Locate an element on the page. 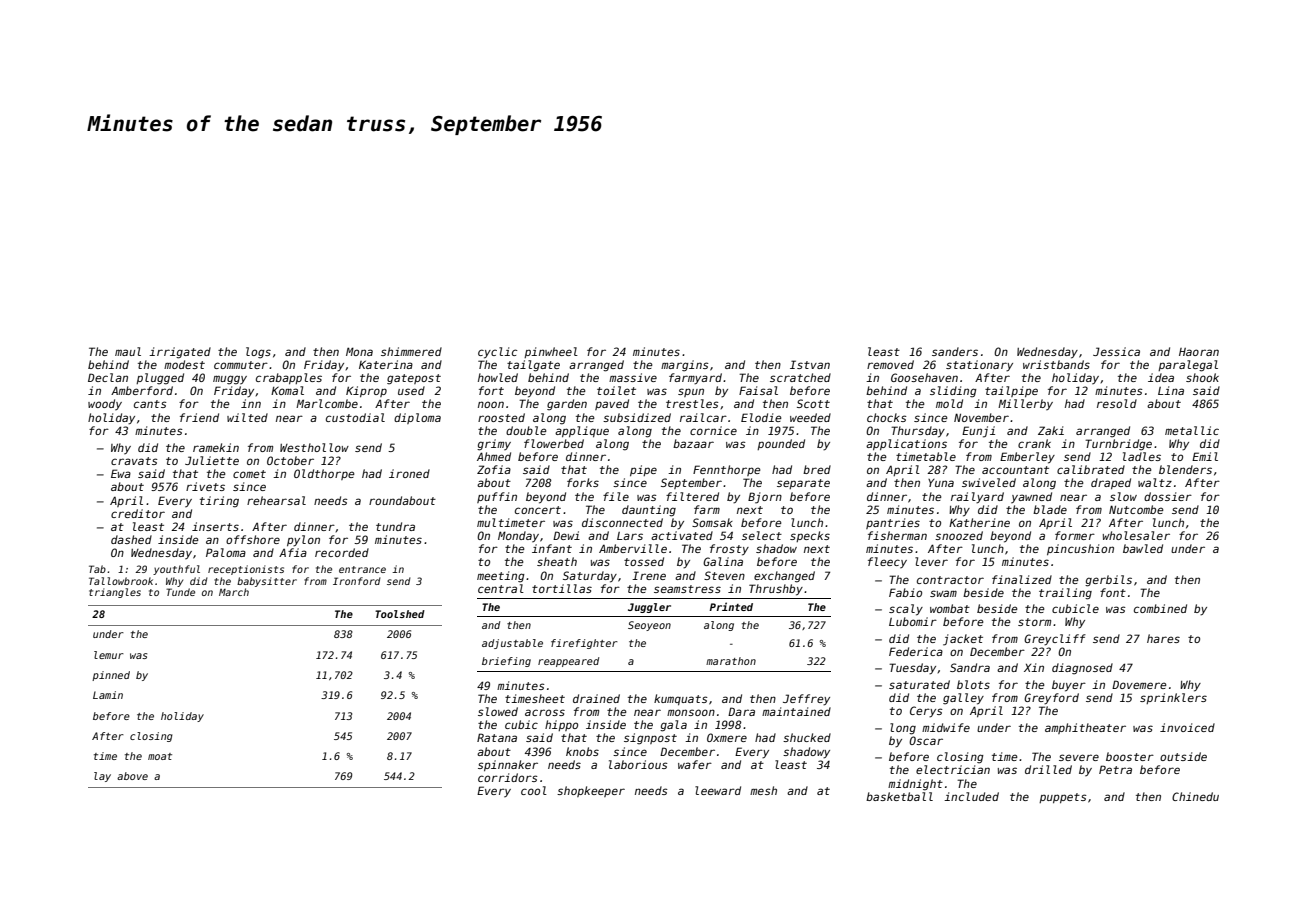 The width and height of the document is (1308, 924). Dewi is located at coordinates (566, 535).
